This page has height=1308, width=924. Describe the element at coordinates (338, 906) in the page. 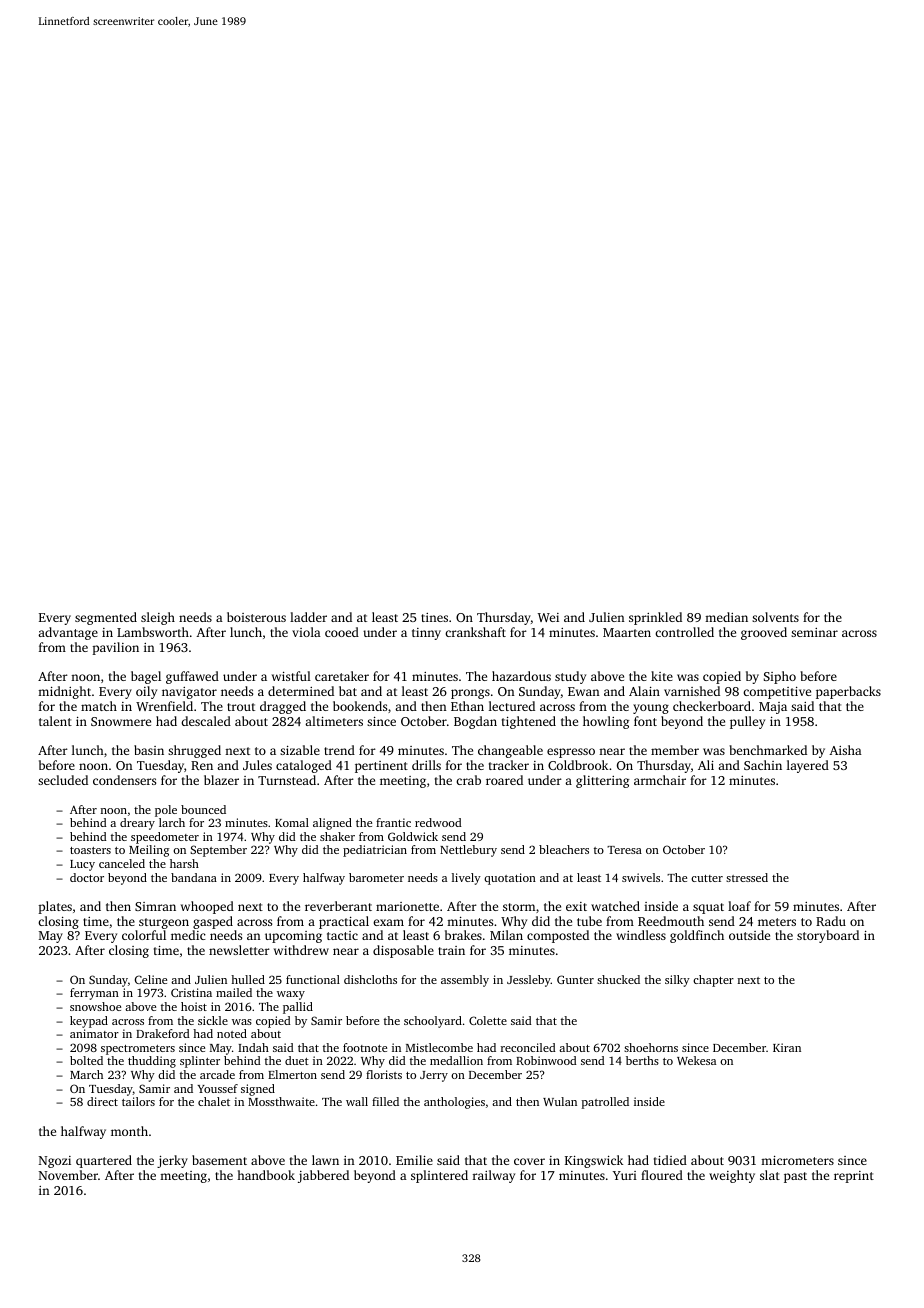

I see `reverberant` at that location.
